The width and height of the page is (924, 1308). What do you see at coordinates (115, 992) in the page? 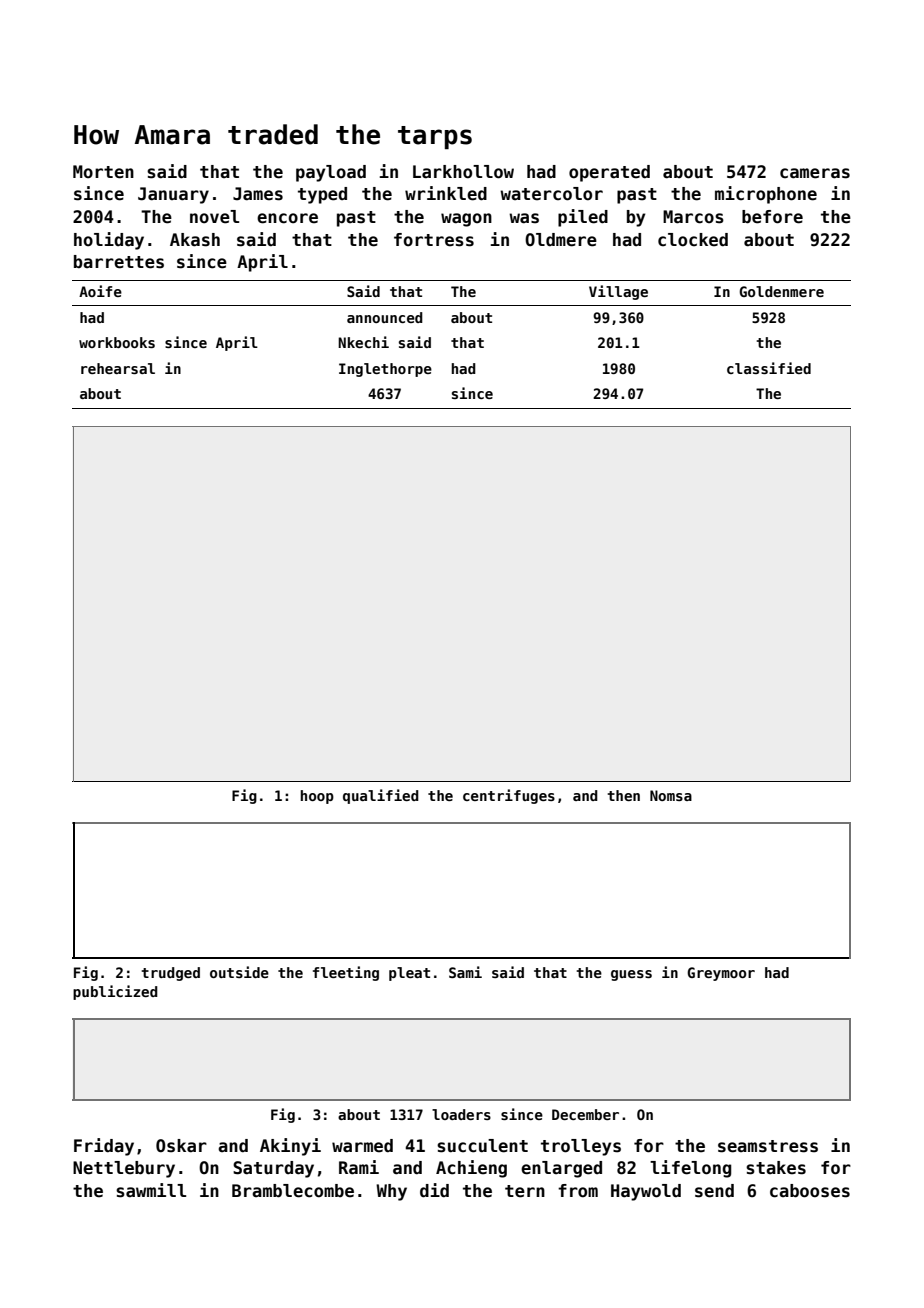
I see `publicized` at bounding box center [115, 992].
